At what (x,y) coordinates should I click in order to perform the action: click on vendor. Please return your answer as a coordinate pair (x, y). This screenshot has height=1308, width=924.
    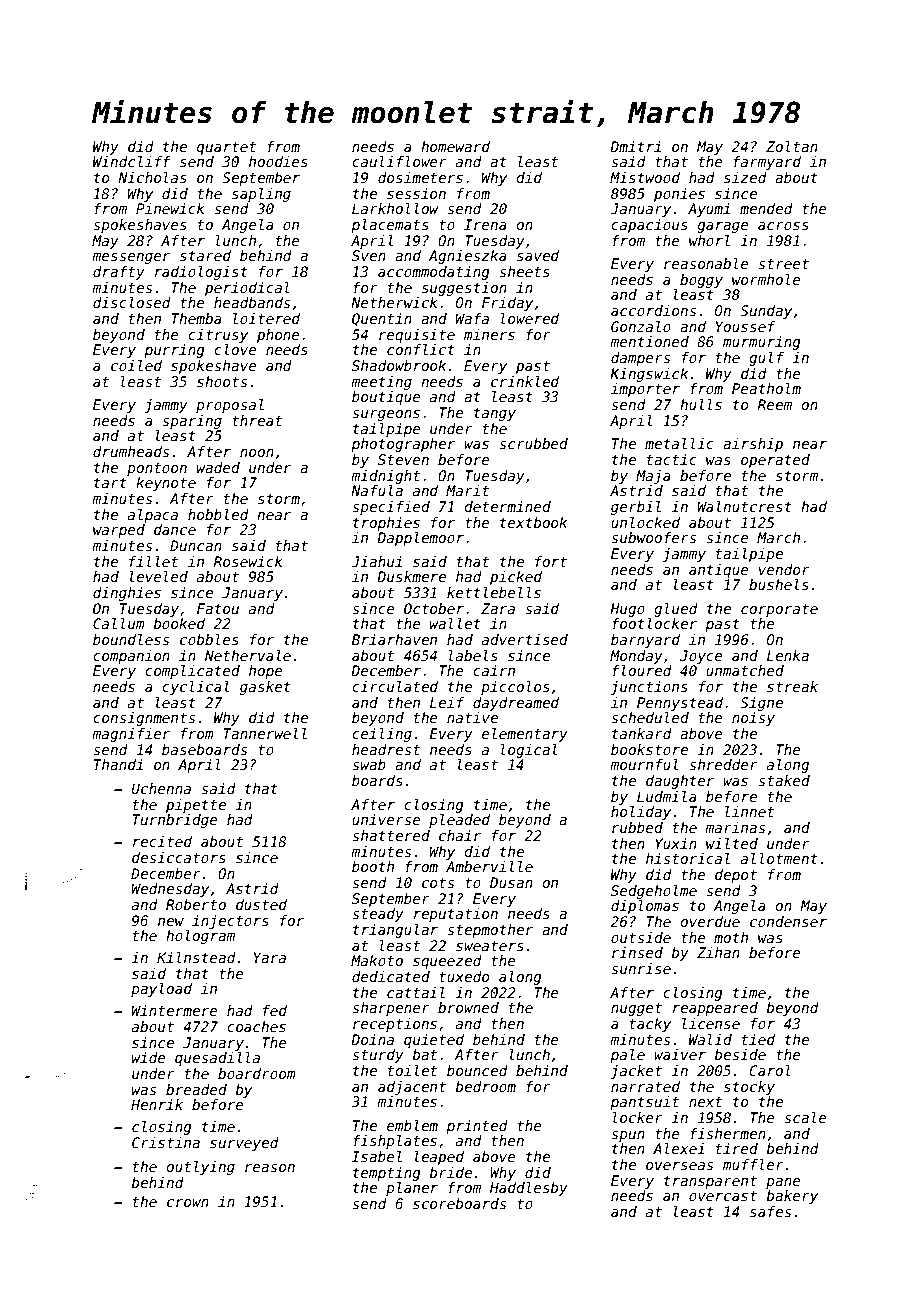
    Looking at the image, I should click on (784, 569).
